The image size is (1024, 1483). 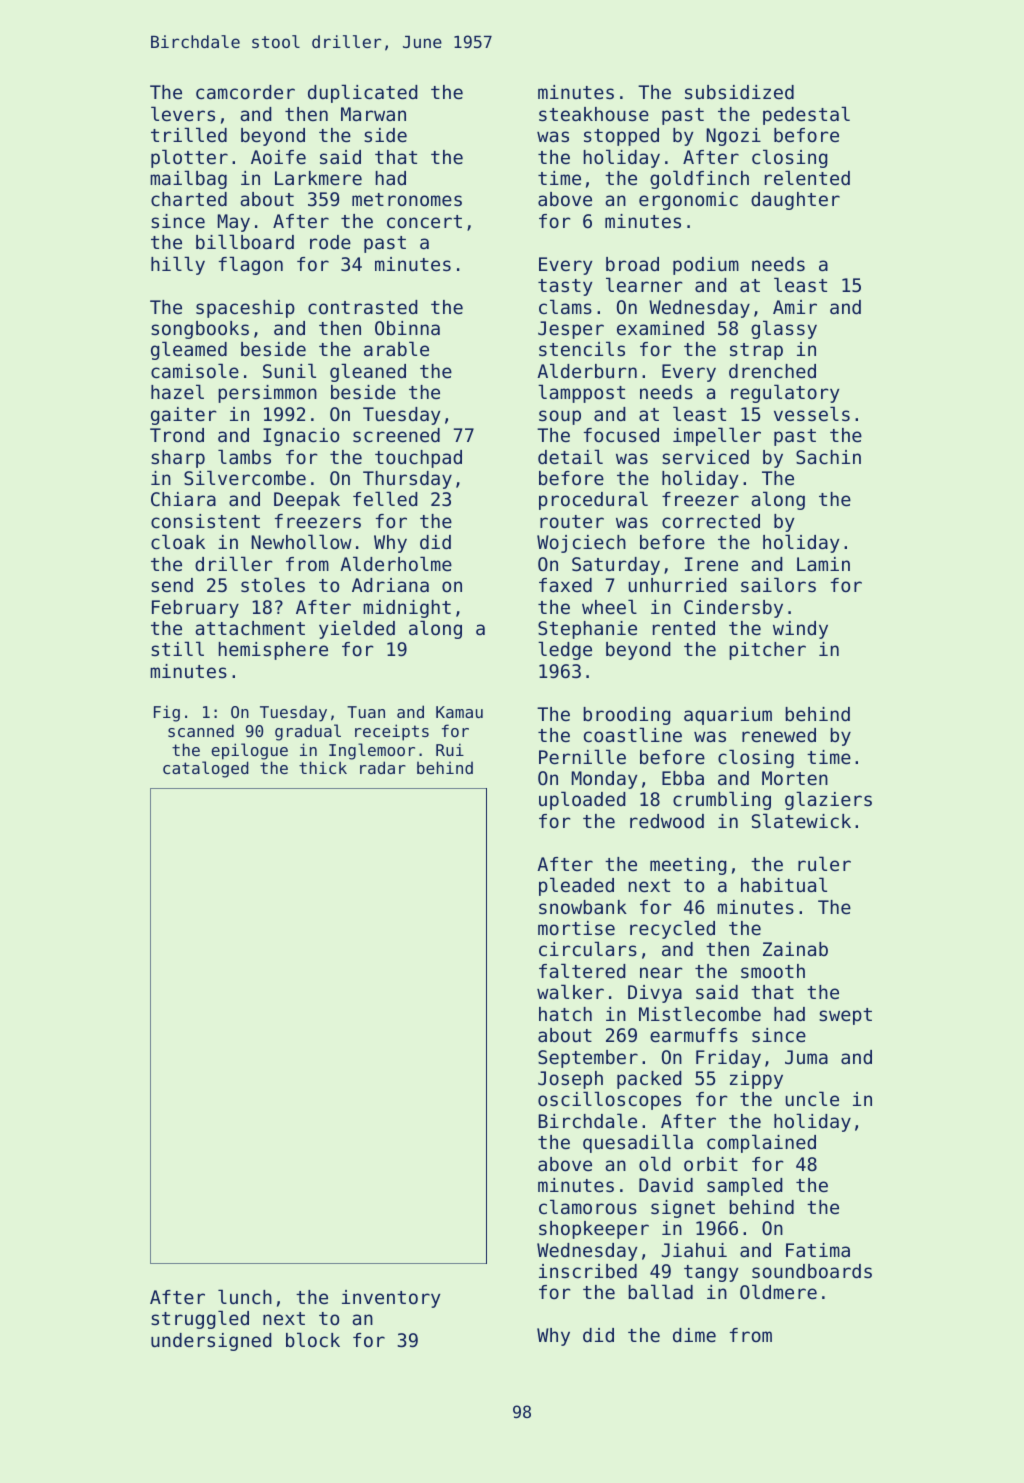 I want to click on cataloged, so click(x=206, y=769).
